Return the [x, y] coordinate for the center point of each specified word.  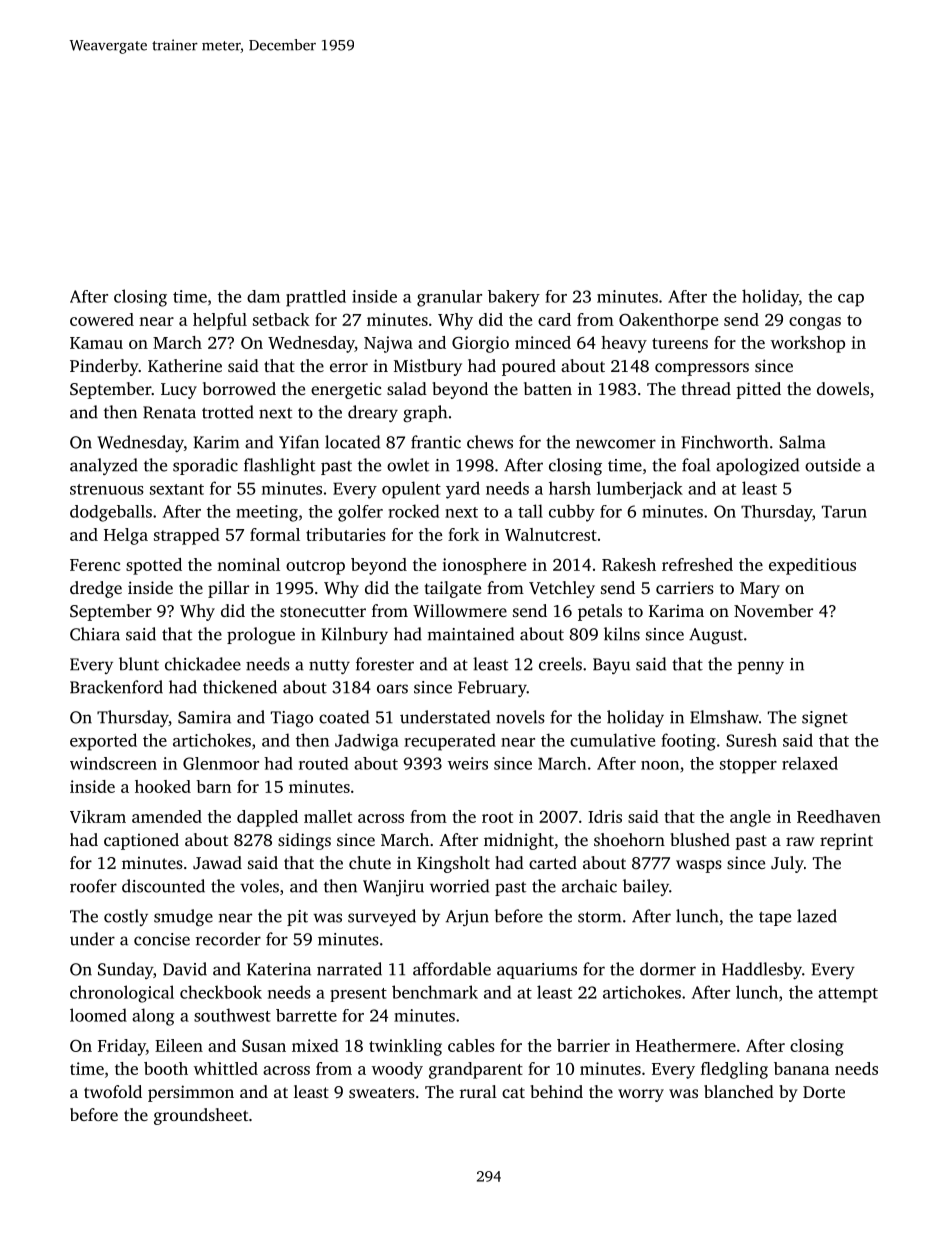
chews [490, 442]
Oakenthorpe [668, 321]
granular [449, 298]
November [773, 610]
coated [344, 717]
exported [103, 742]
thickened [240, 687]
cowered [102, 319]
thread [706, 388]
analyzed [104, 466]
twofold [113, 1091]
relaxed [810, 763]
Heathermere [686, 1045]
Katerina [279, 969]
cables [471, 1045]
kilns [622, 634]
